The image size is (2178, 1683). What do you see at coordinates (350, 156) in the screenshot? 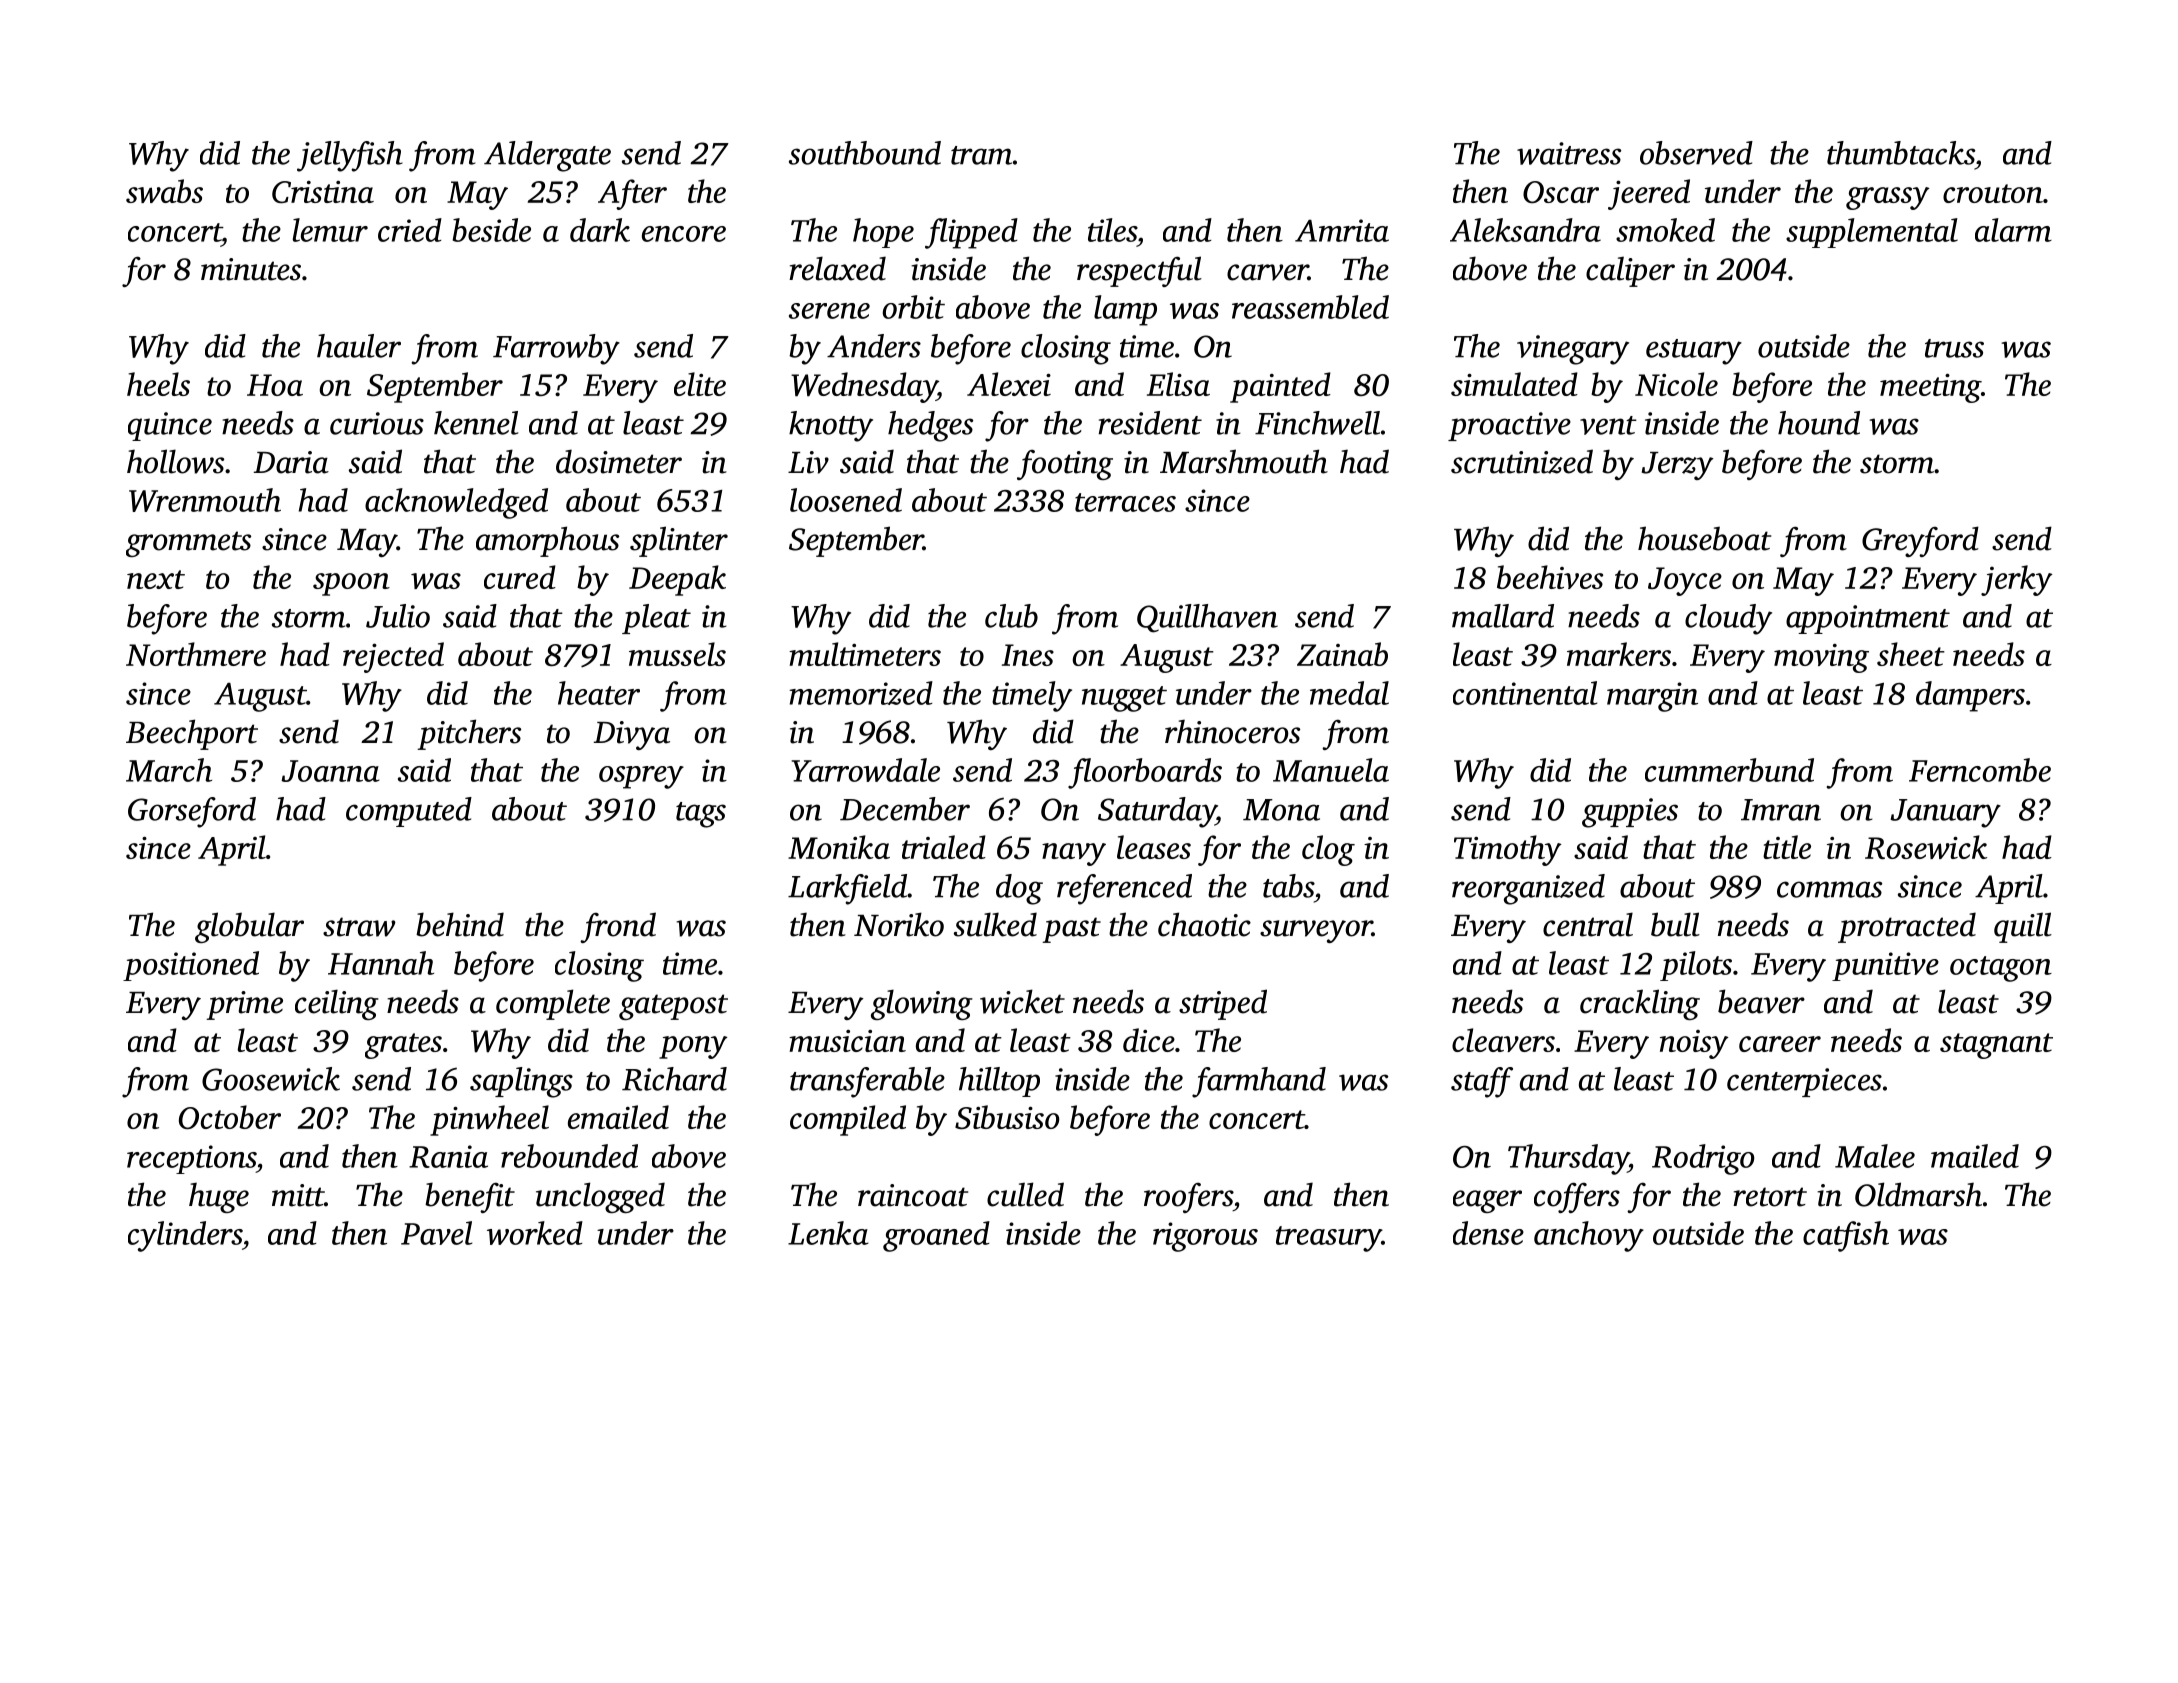
I see `jellyfish` at bounding box center [350, 156].
